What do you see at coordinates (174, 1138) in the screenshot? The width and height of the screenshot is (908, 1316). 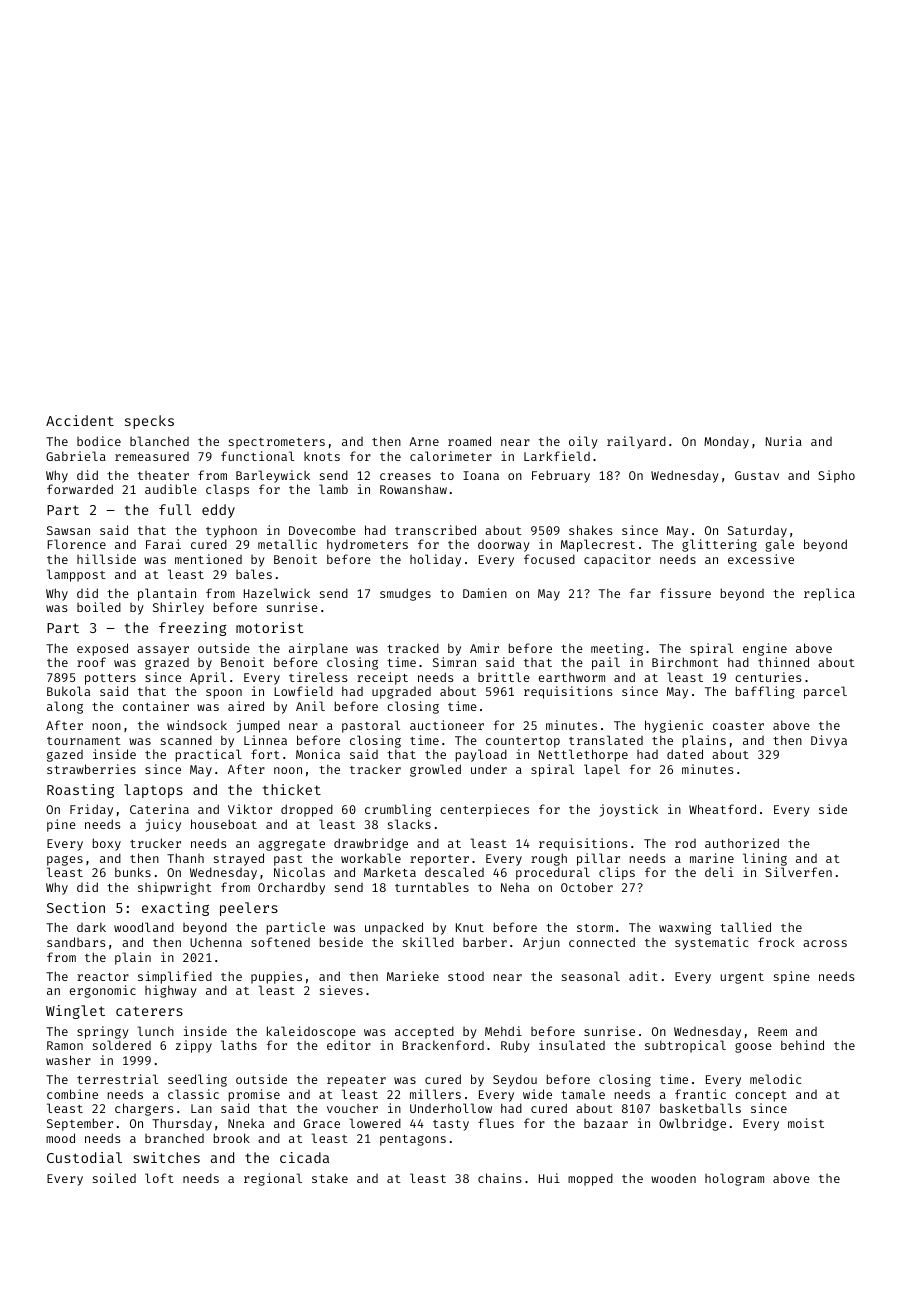 I see `branched` at bounding box center [174, 1138].
